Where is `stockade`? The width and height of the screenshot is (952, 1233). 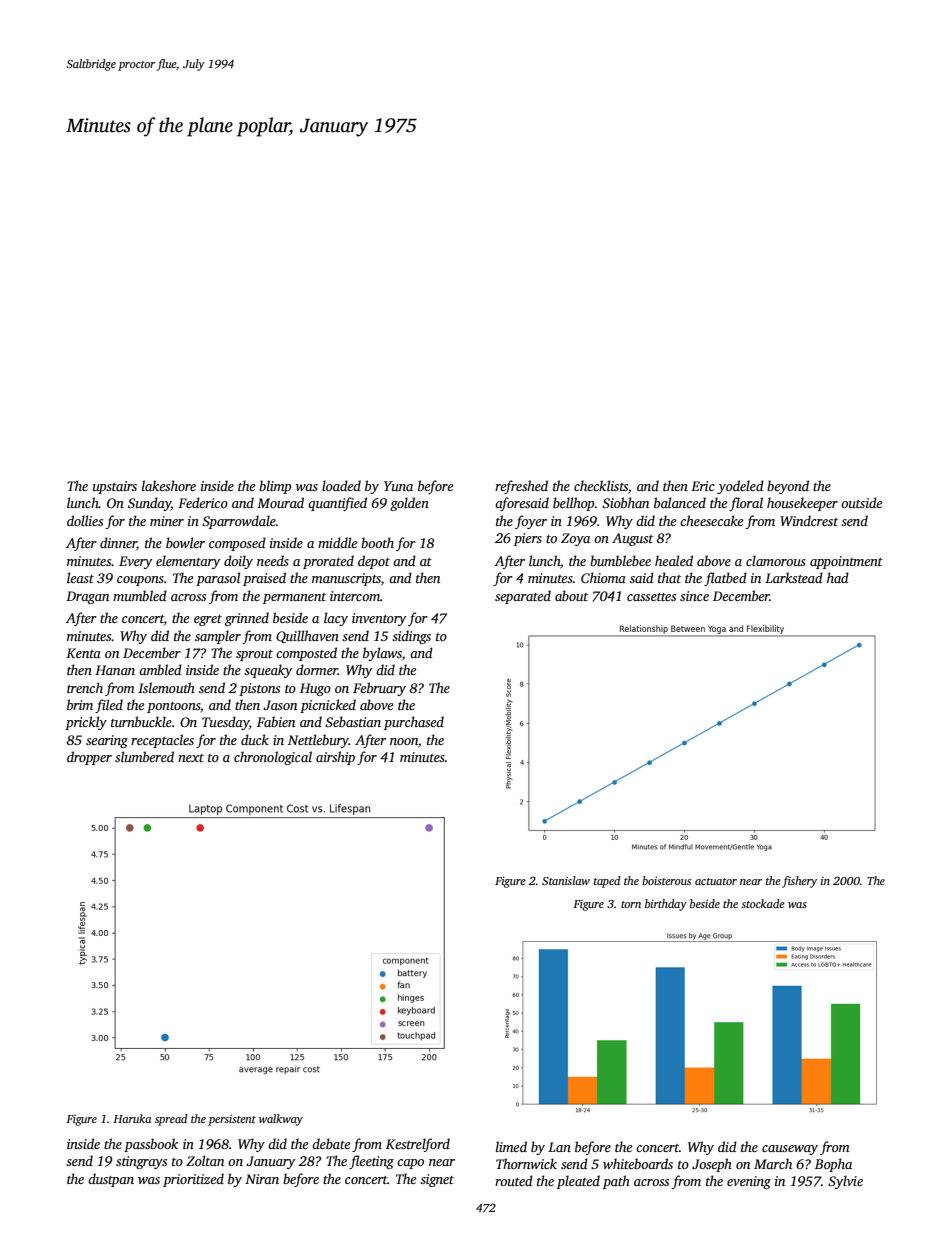 stockade is located at coordinates (763, 903).
